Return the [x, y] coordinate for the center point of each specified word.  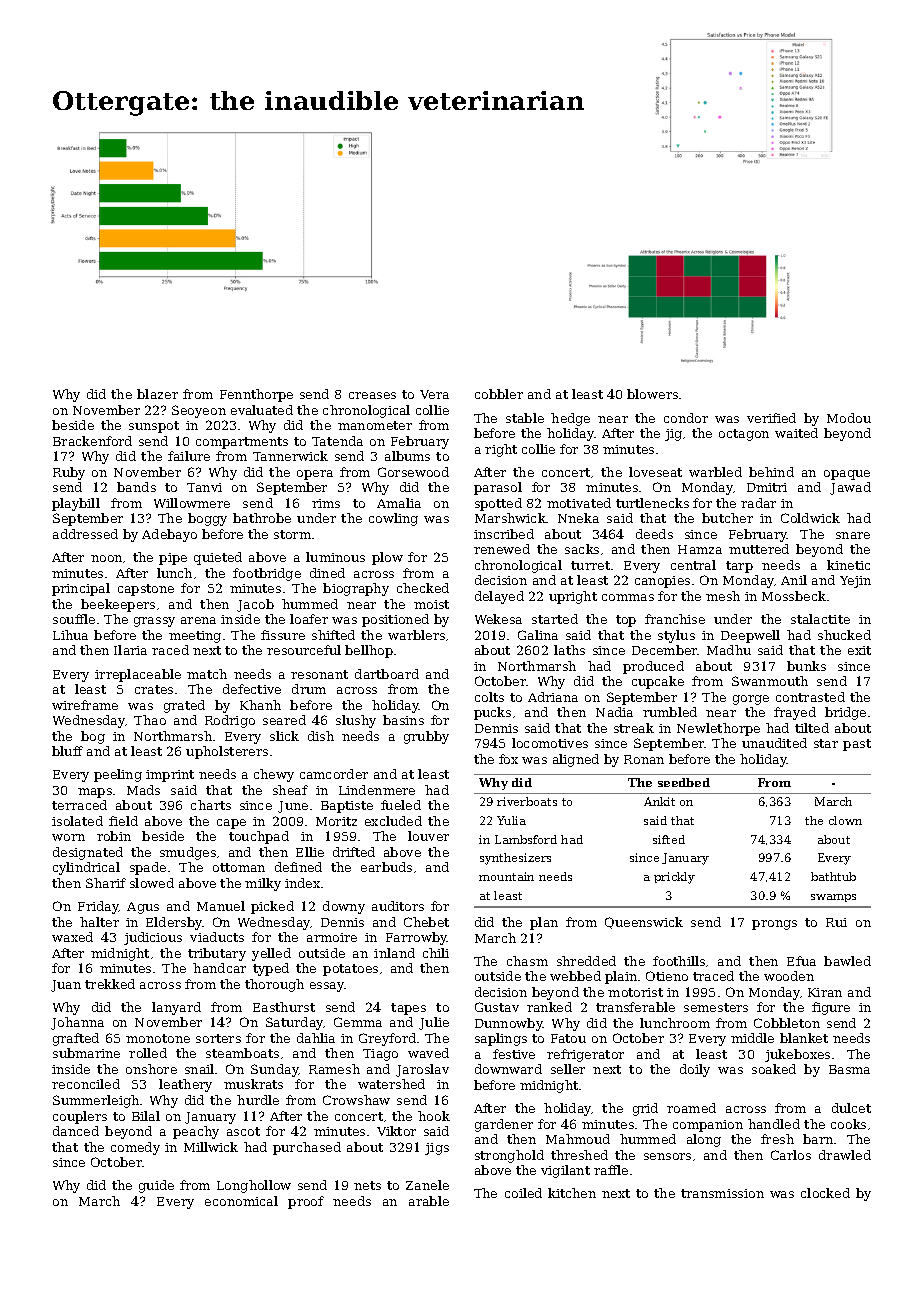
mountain [506, 876]
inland [394, 953]
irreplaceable [138, 675]
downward [508, 1069]
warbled [715, 472]
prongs [774, 925]
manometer [375, 425]
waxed [72, 937]
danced [76, 1131]
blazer [157, 394]
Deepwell [750, 636]
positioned [395, 620]
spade [148, 868]
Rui [836, 922]
